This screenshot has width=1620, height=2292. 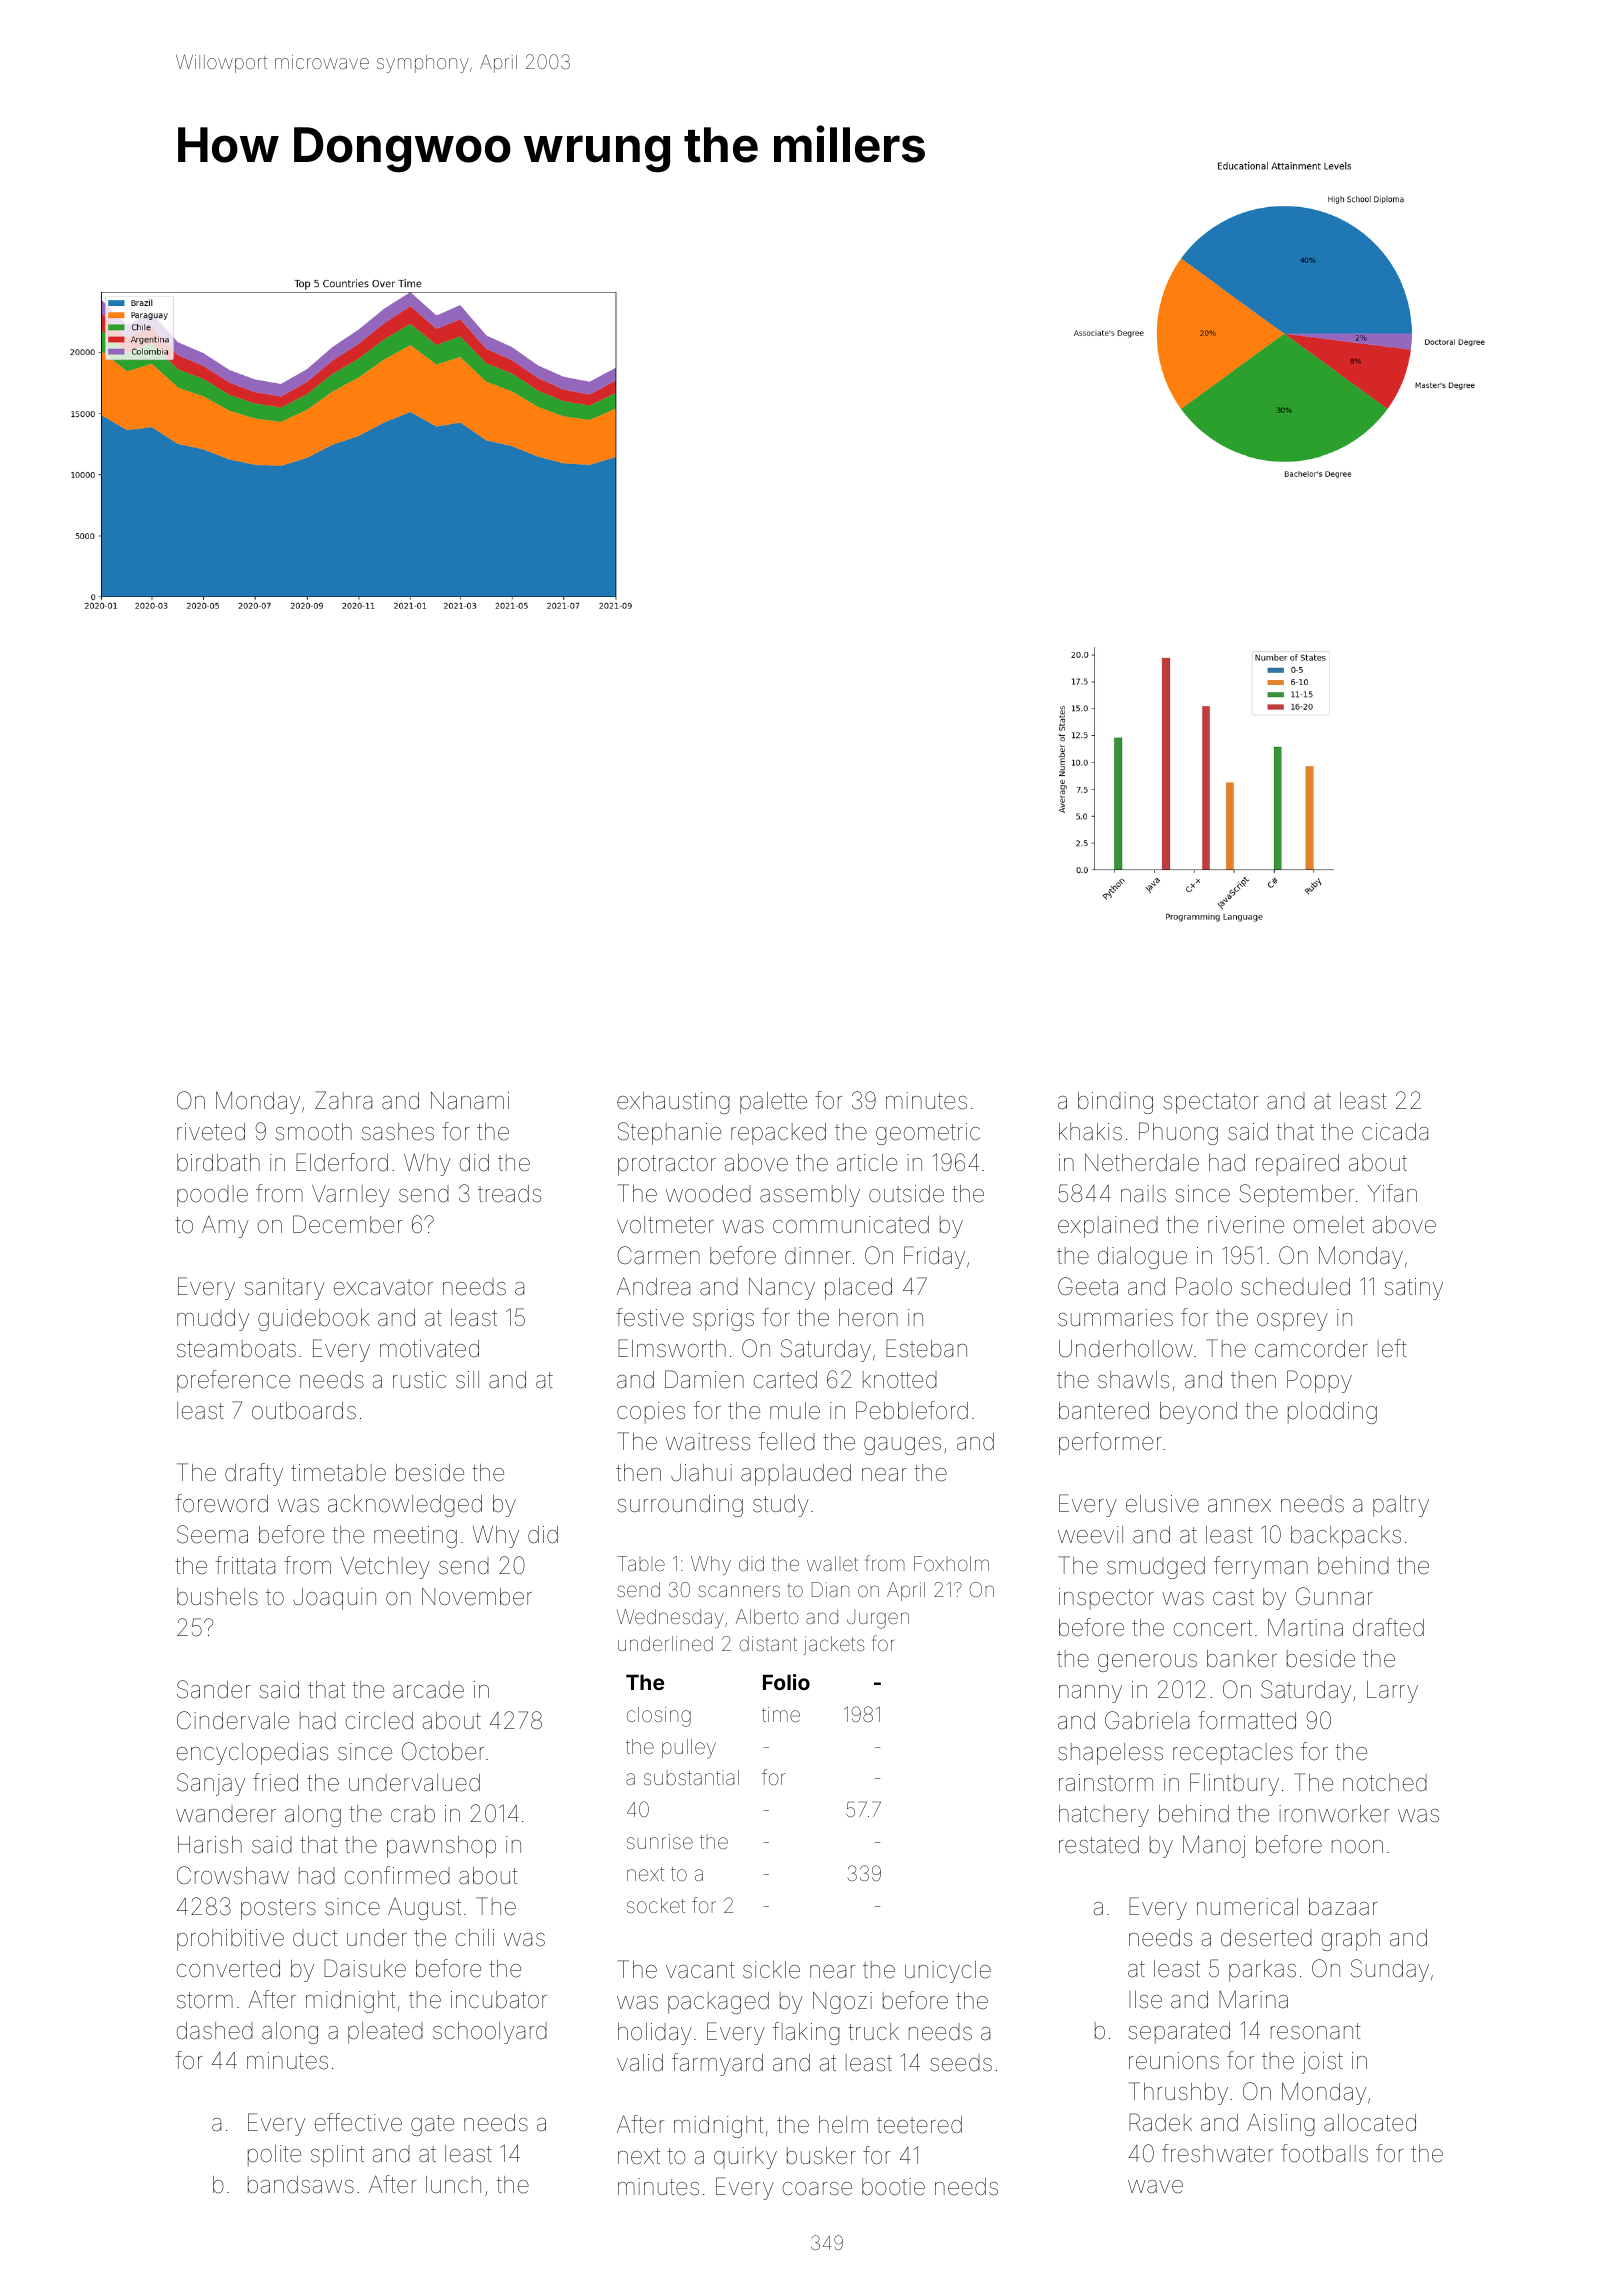 I want to click on Pebbleford, so click(x=912, y=1410).
